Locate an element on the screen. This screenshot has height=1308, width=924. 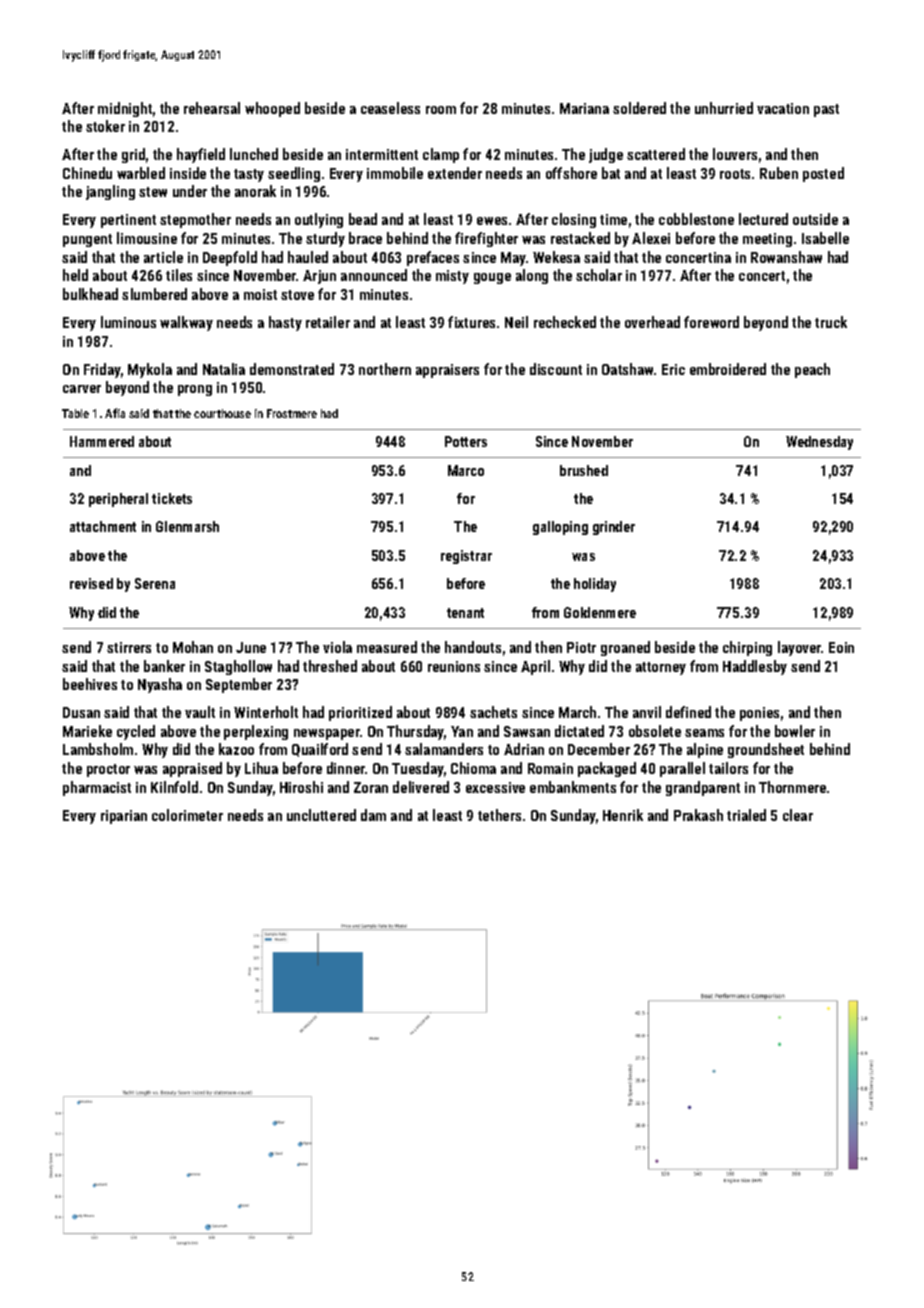
Mykola is located at coordinates (150, 370).
